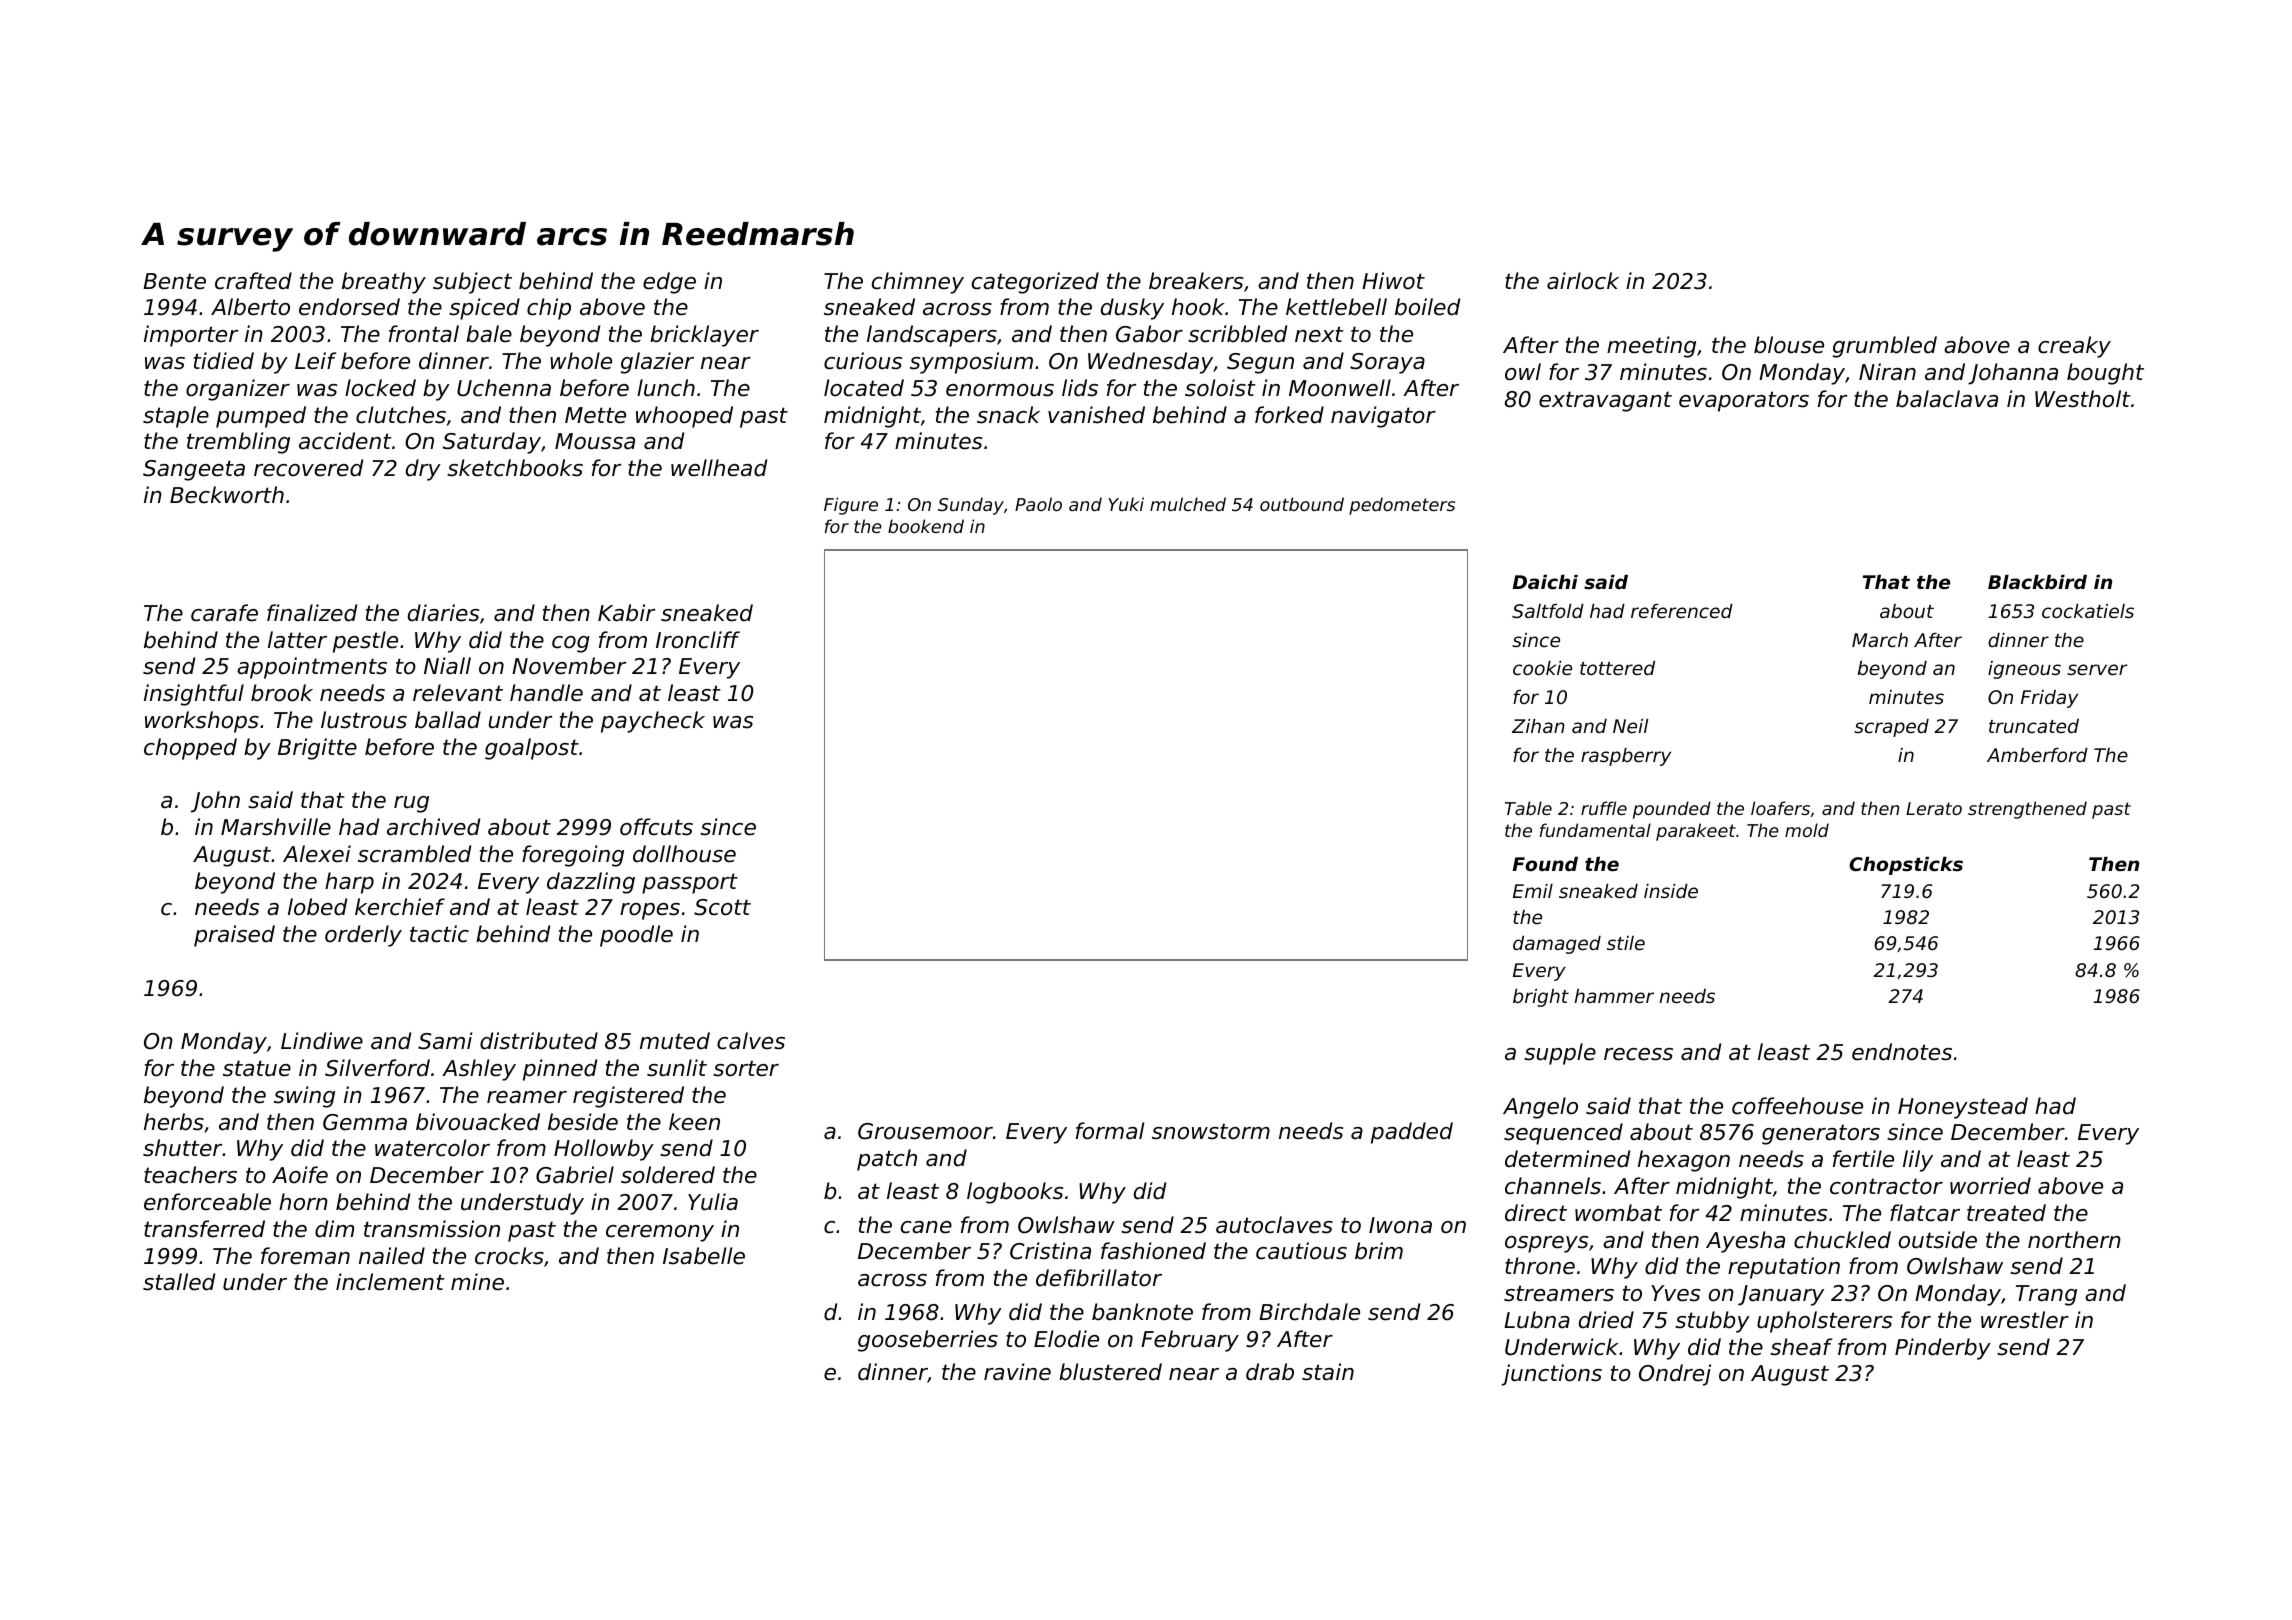  I want to click on Scott, so click(722, 907).
